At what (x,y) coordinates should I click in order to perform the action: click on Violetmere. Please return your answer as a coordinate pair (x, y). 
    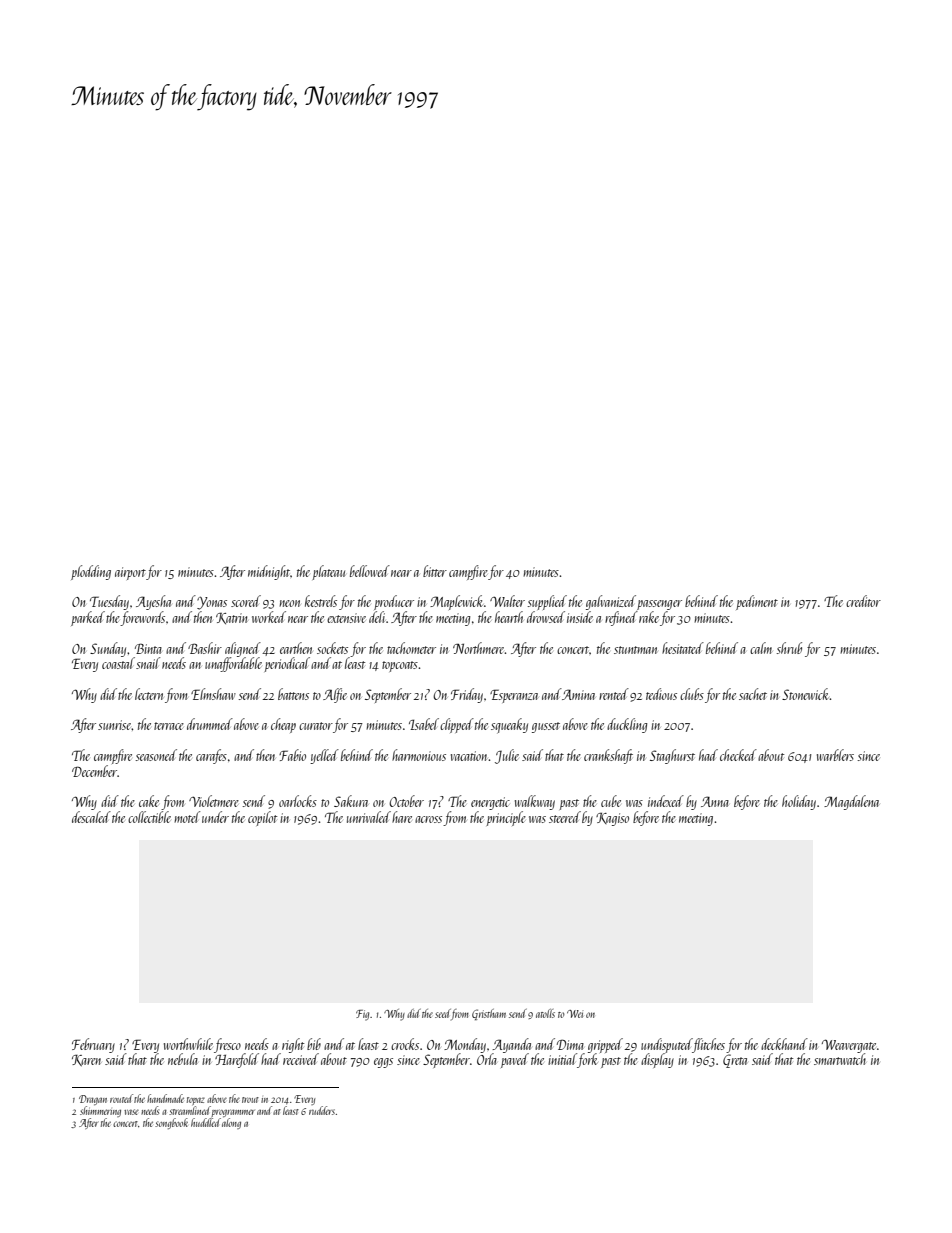
    Looking at the image, I should click on (214, 801).
